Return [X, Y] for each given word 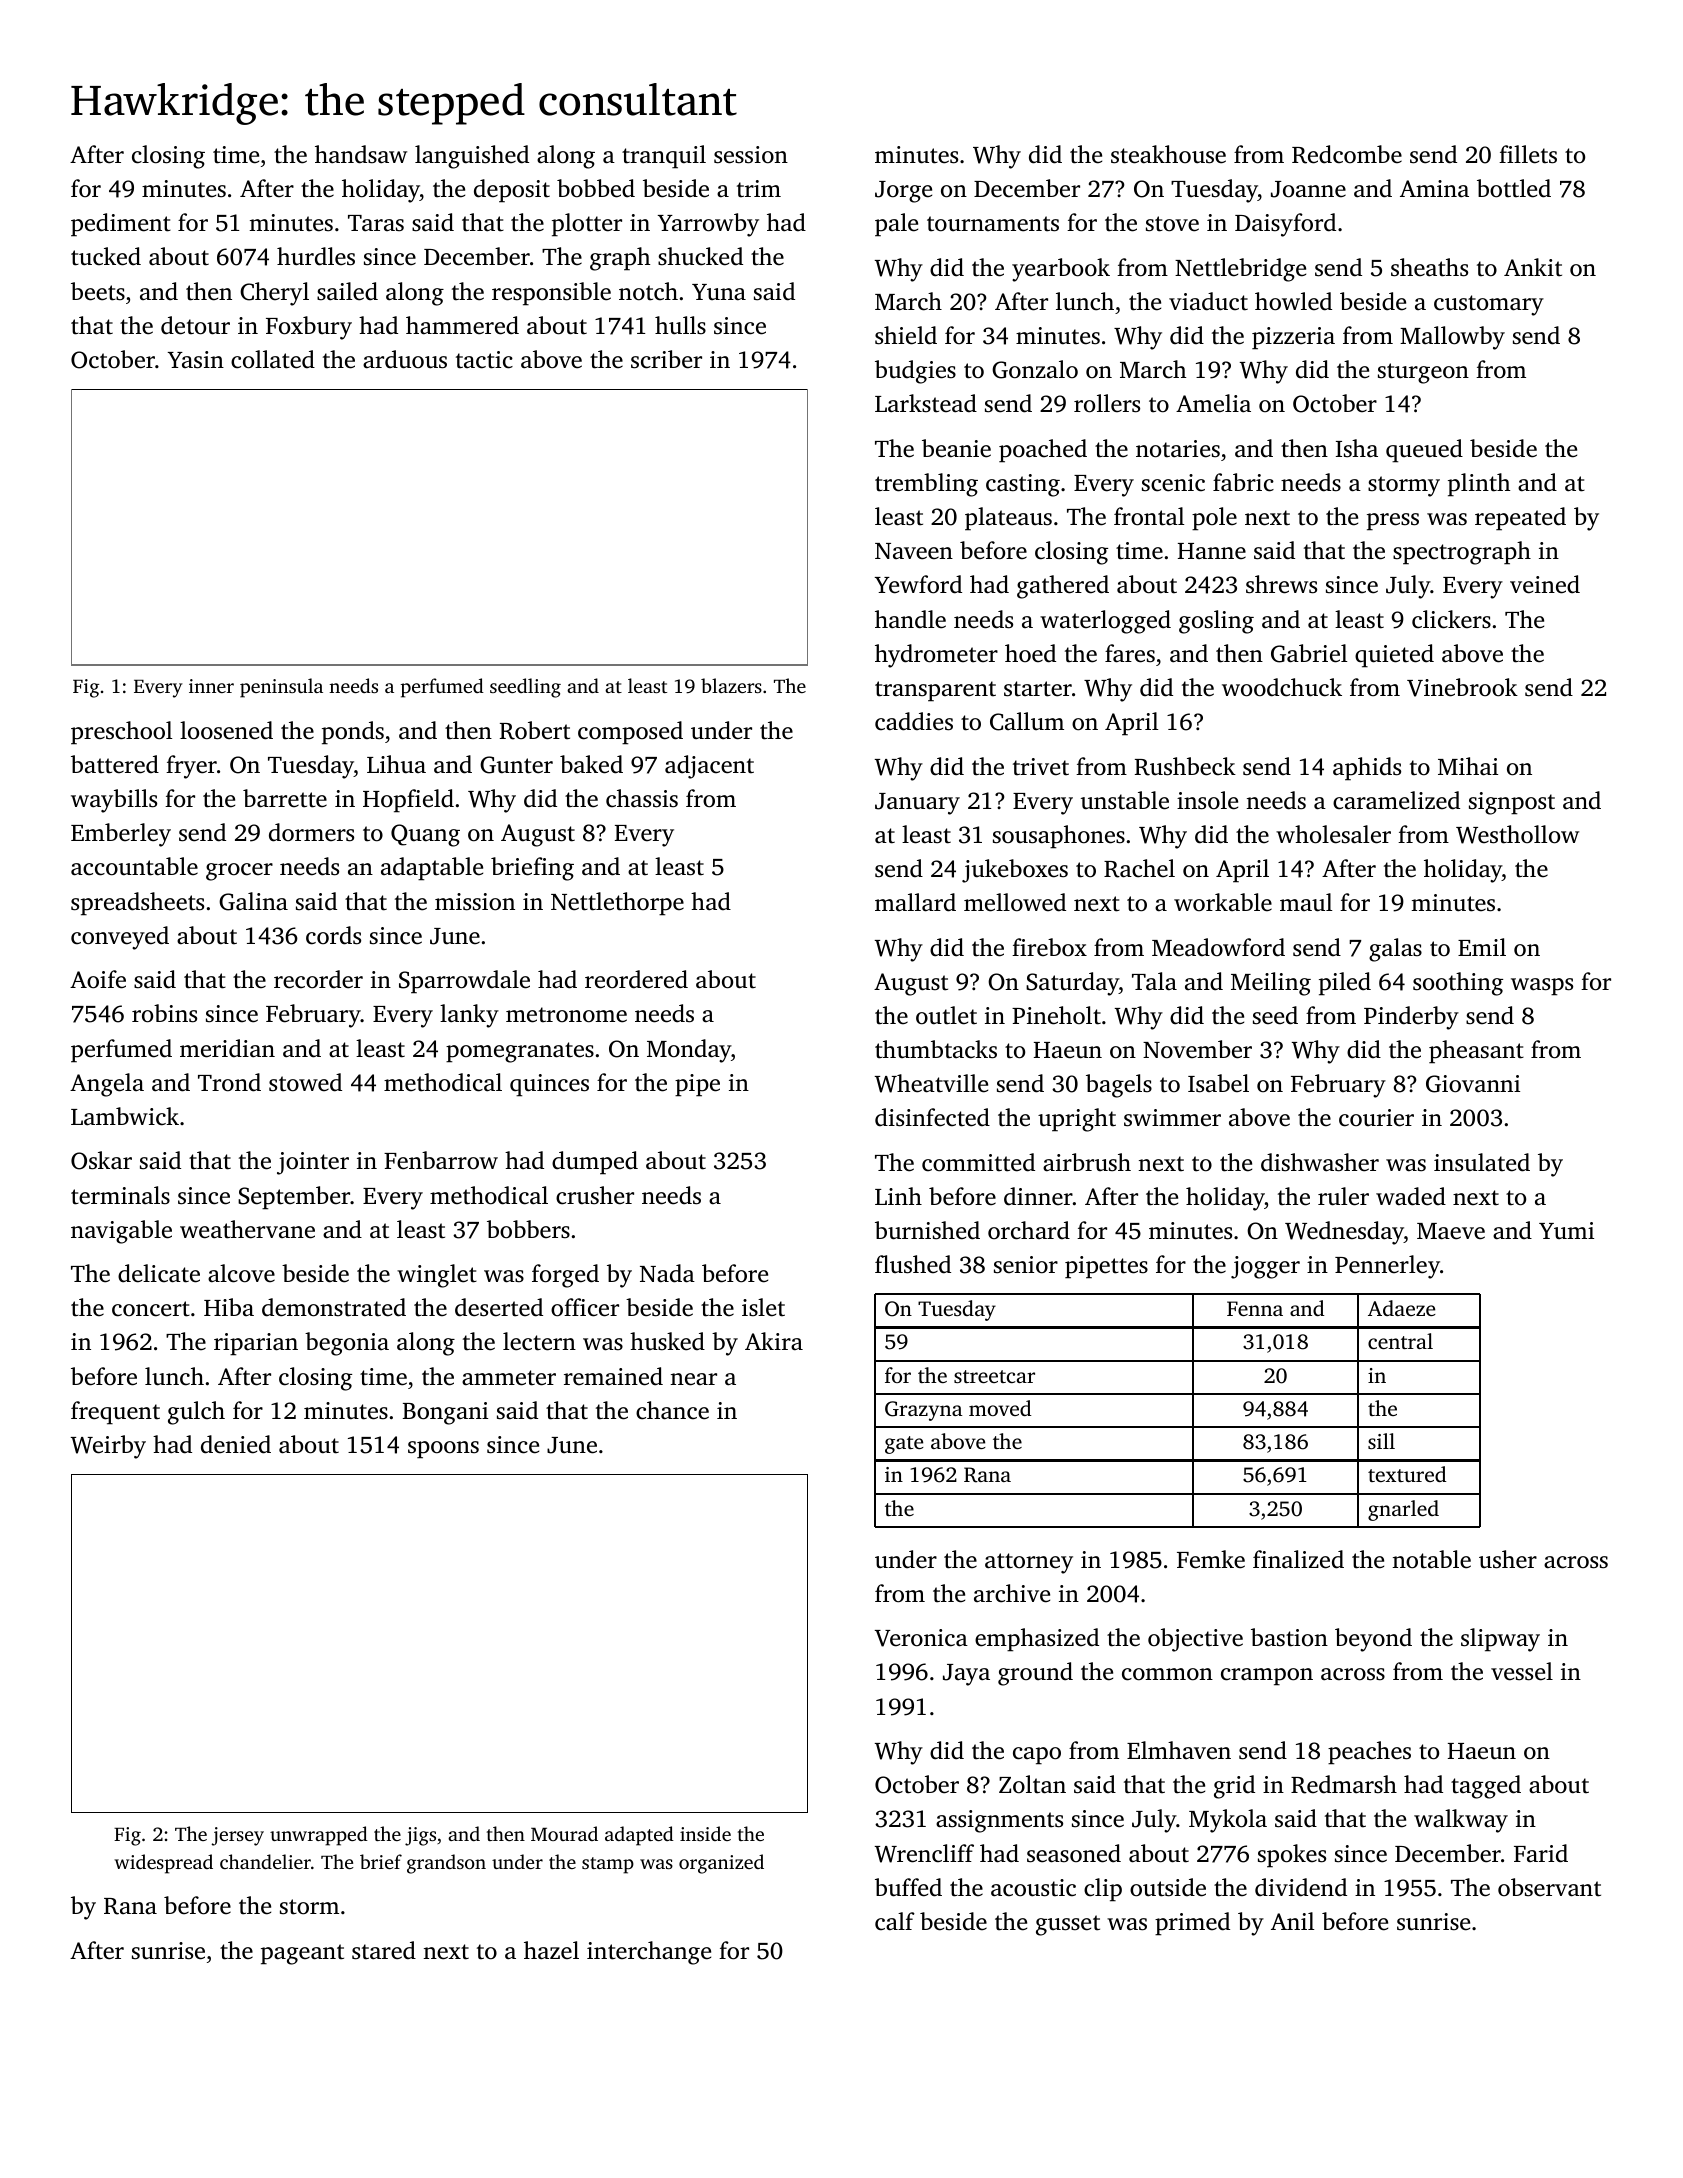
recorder [318, 979]
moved [1000, 1408]
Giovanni [1473, 1084]
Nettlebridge [1240, 270]
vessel [1522, 1671]
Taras [376, 223]
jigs [420, 1836]
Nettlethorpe [617, 904]
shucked [700, 256]
